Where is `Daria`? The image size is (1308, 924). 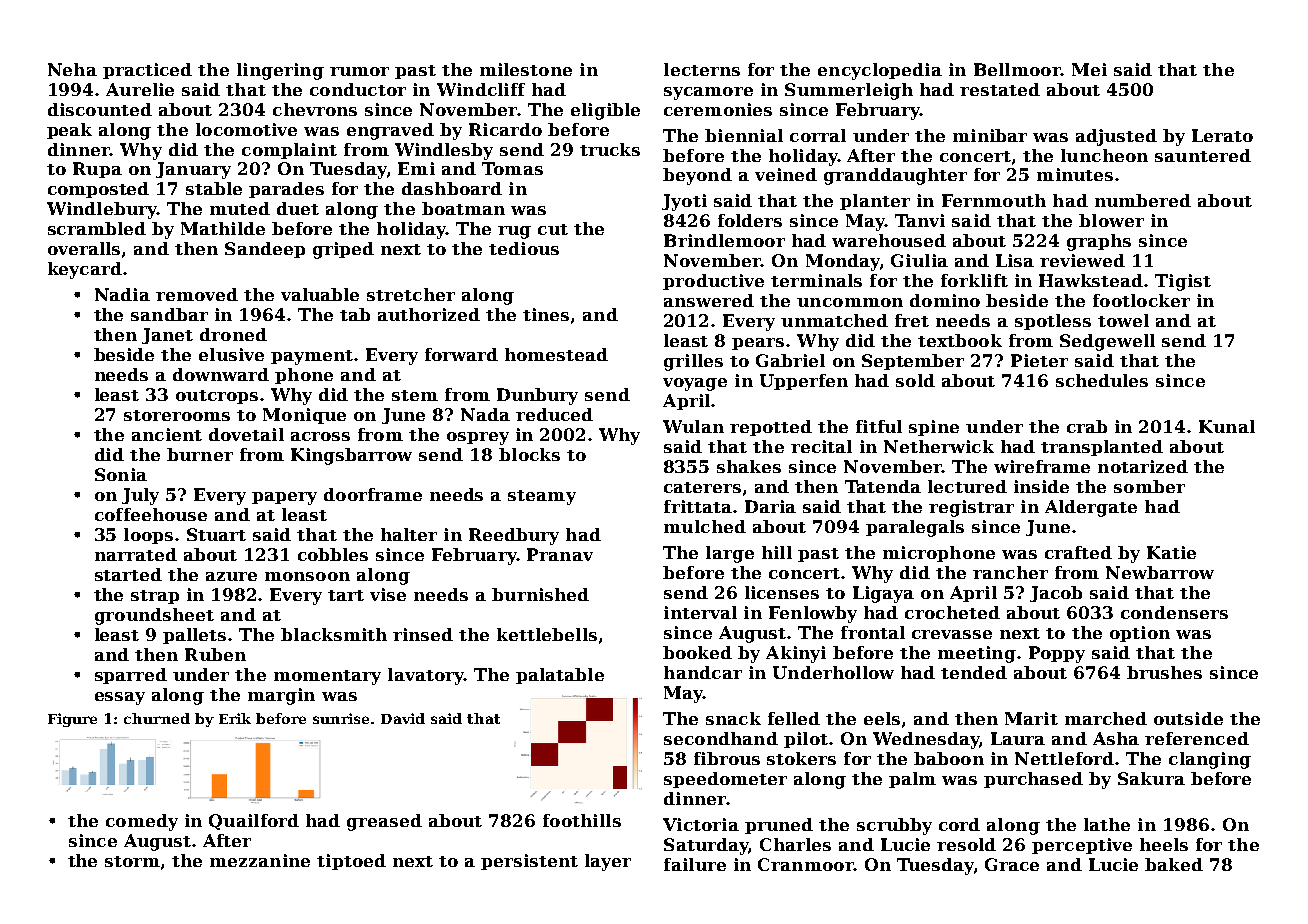 Daria is located at coordinates (770, 506).
